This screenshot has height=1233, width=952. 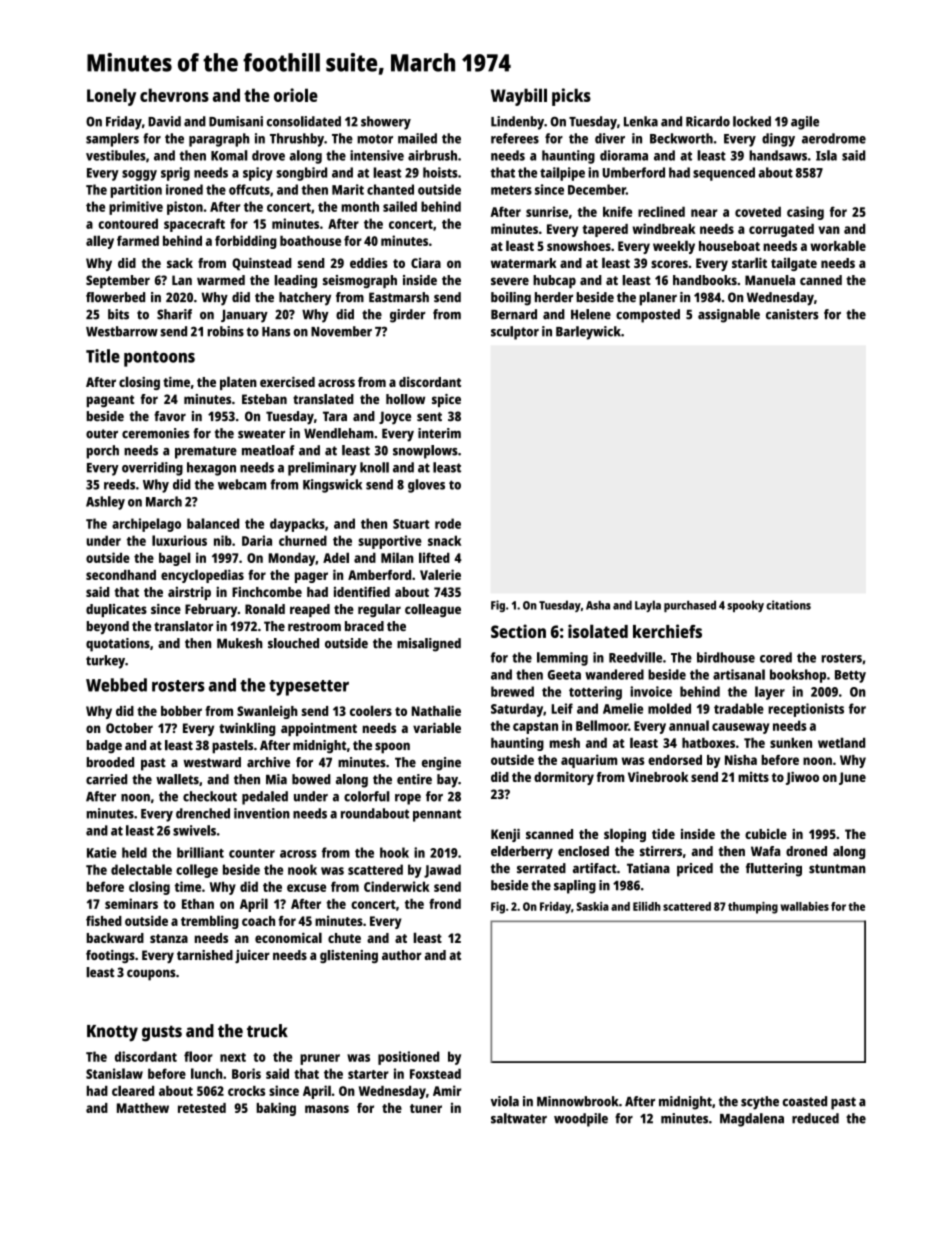 I want to click on author, so click(x=401, y=955).
